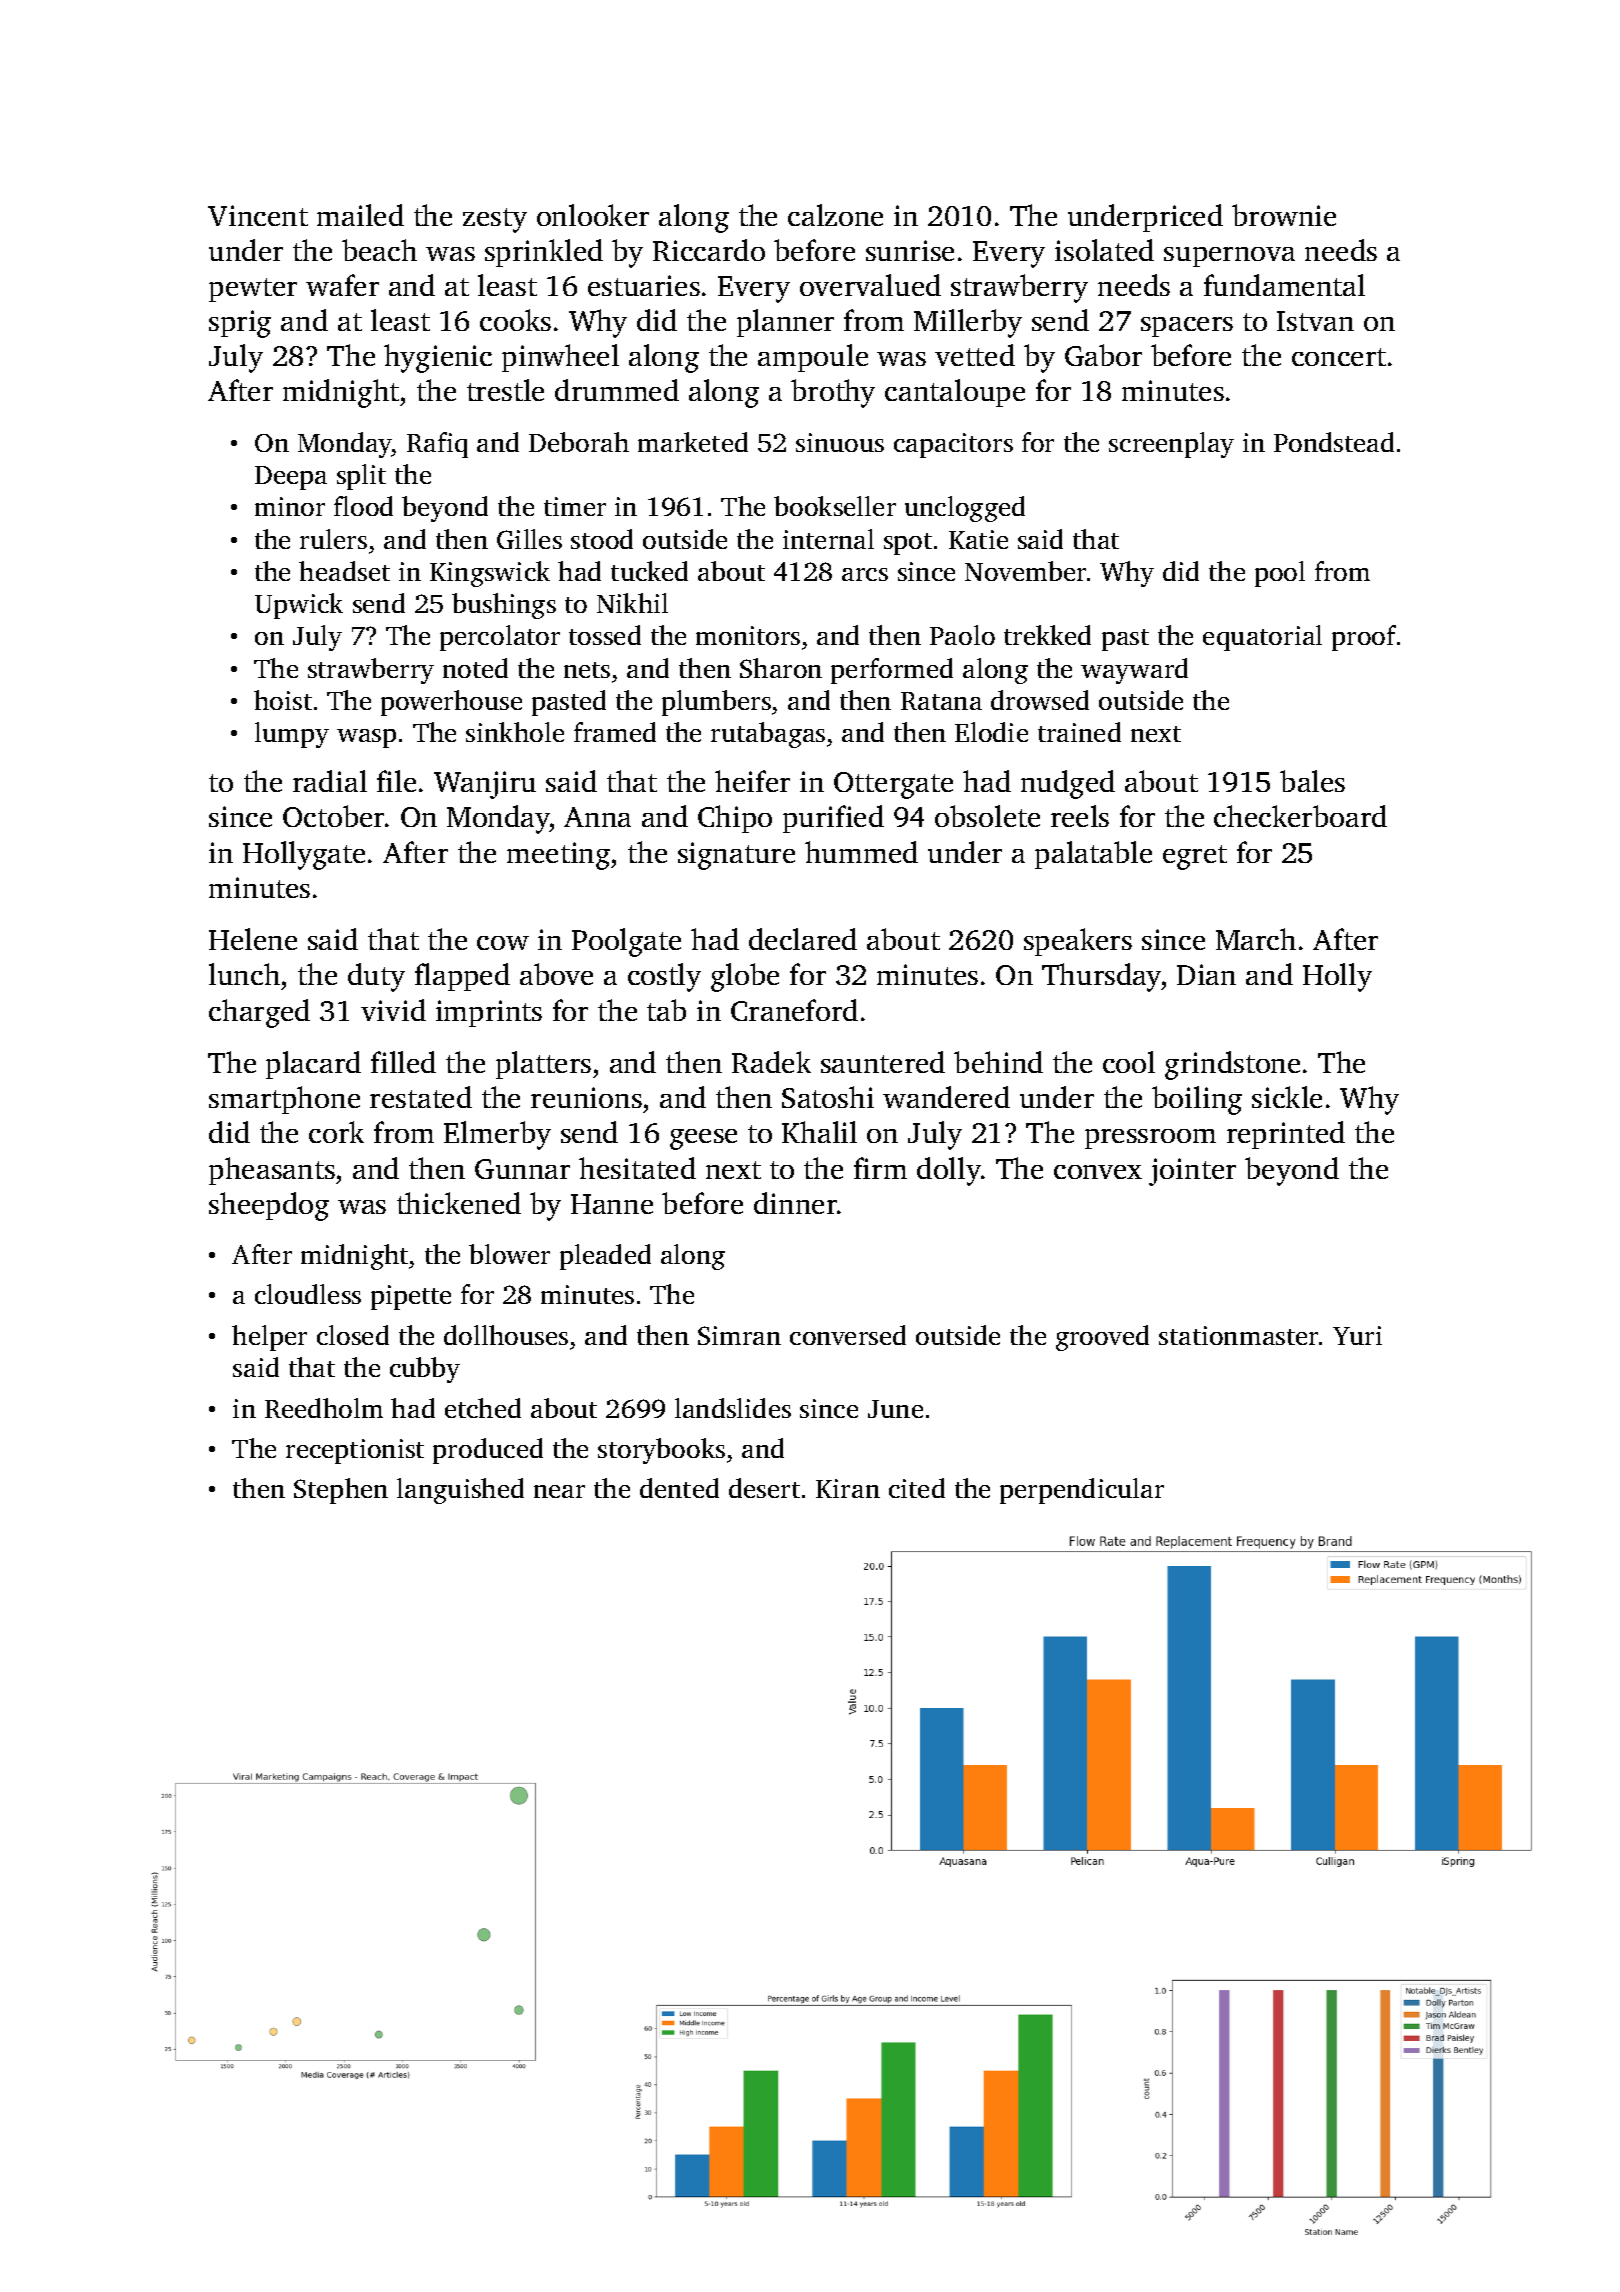 Image resolution: width=1620 pixels, height=2292 pixels. What do you see at coordinates (284, 1100) in the screenshot?
I see `smartphone` at bounding box center [284, 1100].
